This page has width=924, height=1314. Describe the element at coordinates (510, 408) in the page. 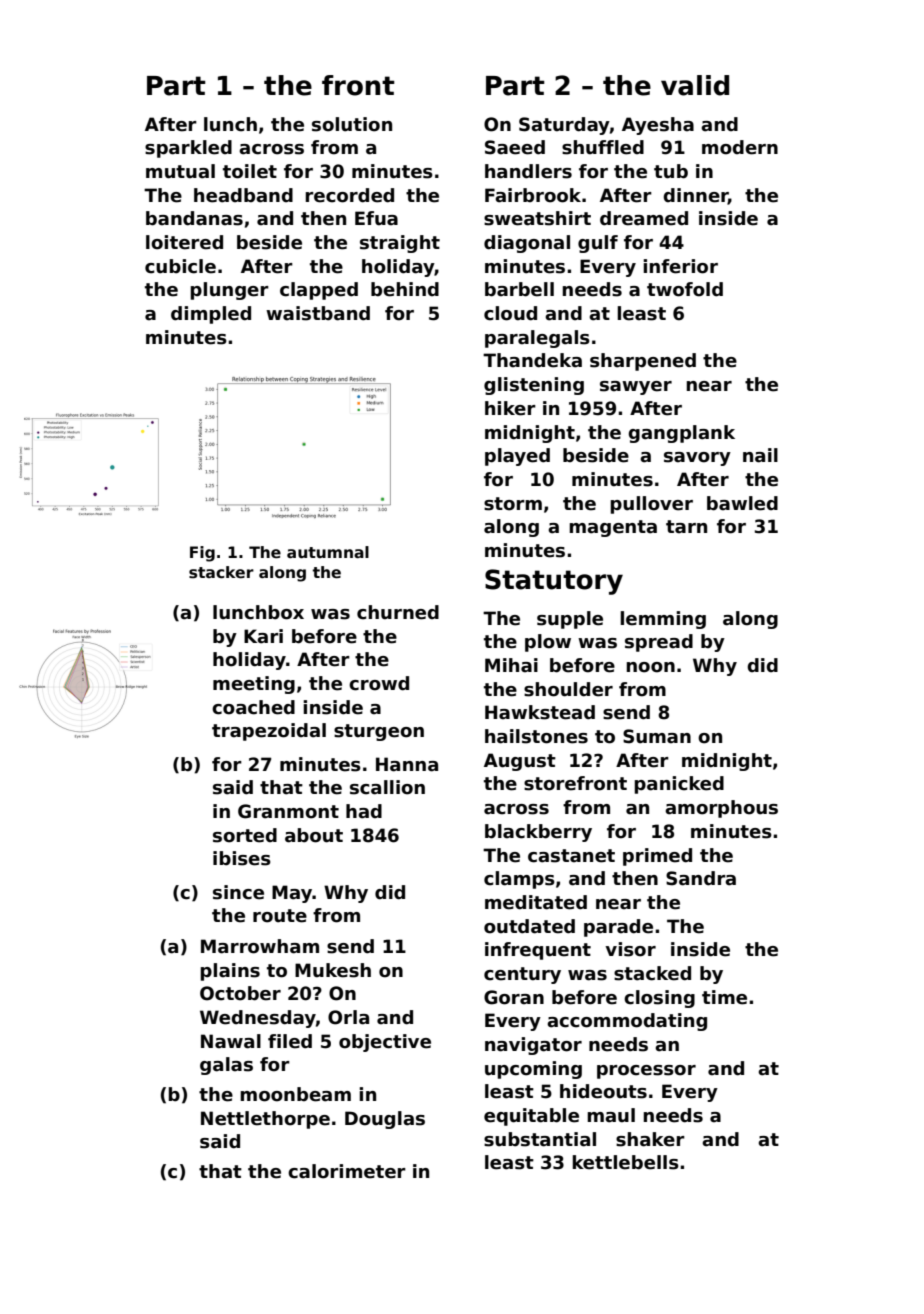

I see `hiker` at that location.
